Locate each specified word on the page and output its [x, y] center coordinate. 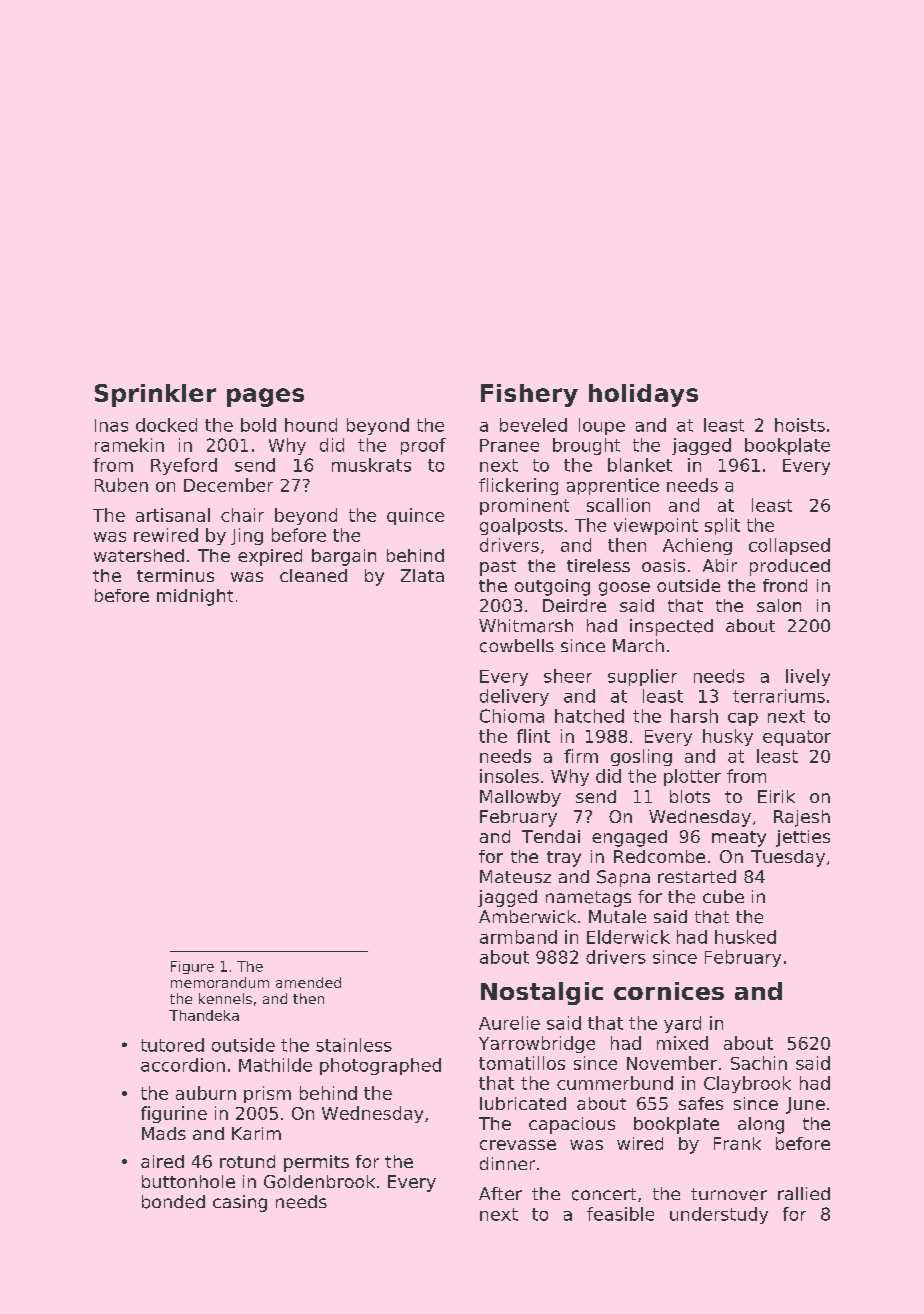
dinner [507, 1163]
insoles [509, 776]
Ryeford [184, 466]
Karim [256, 1133]
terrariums [779, 696]
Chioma [512, 716]
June [805, 1105]
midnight [195, 597]
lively [808, 677]
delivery [514, 697]
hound [311, 425]
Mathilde [275, 1065]
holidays [643, 395]
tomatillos [522, 1063]
